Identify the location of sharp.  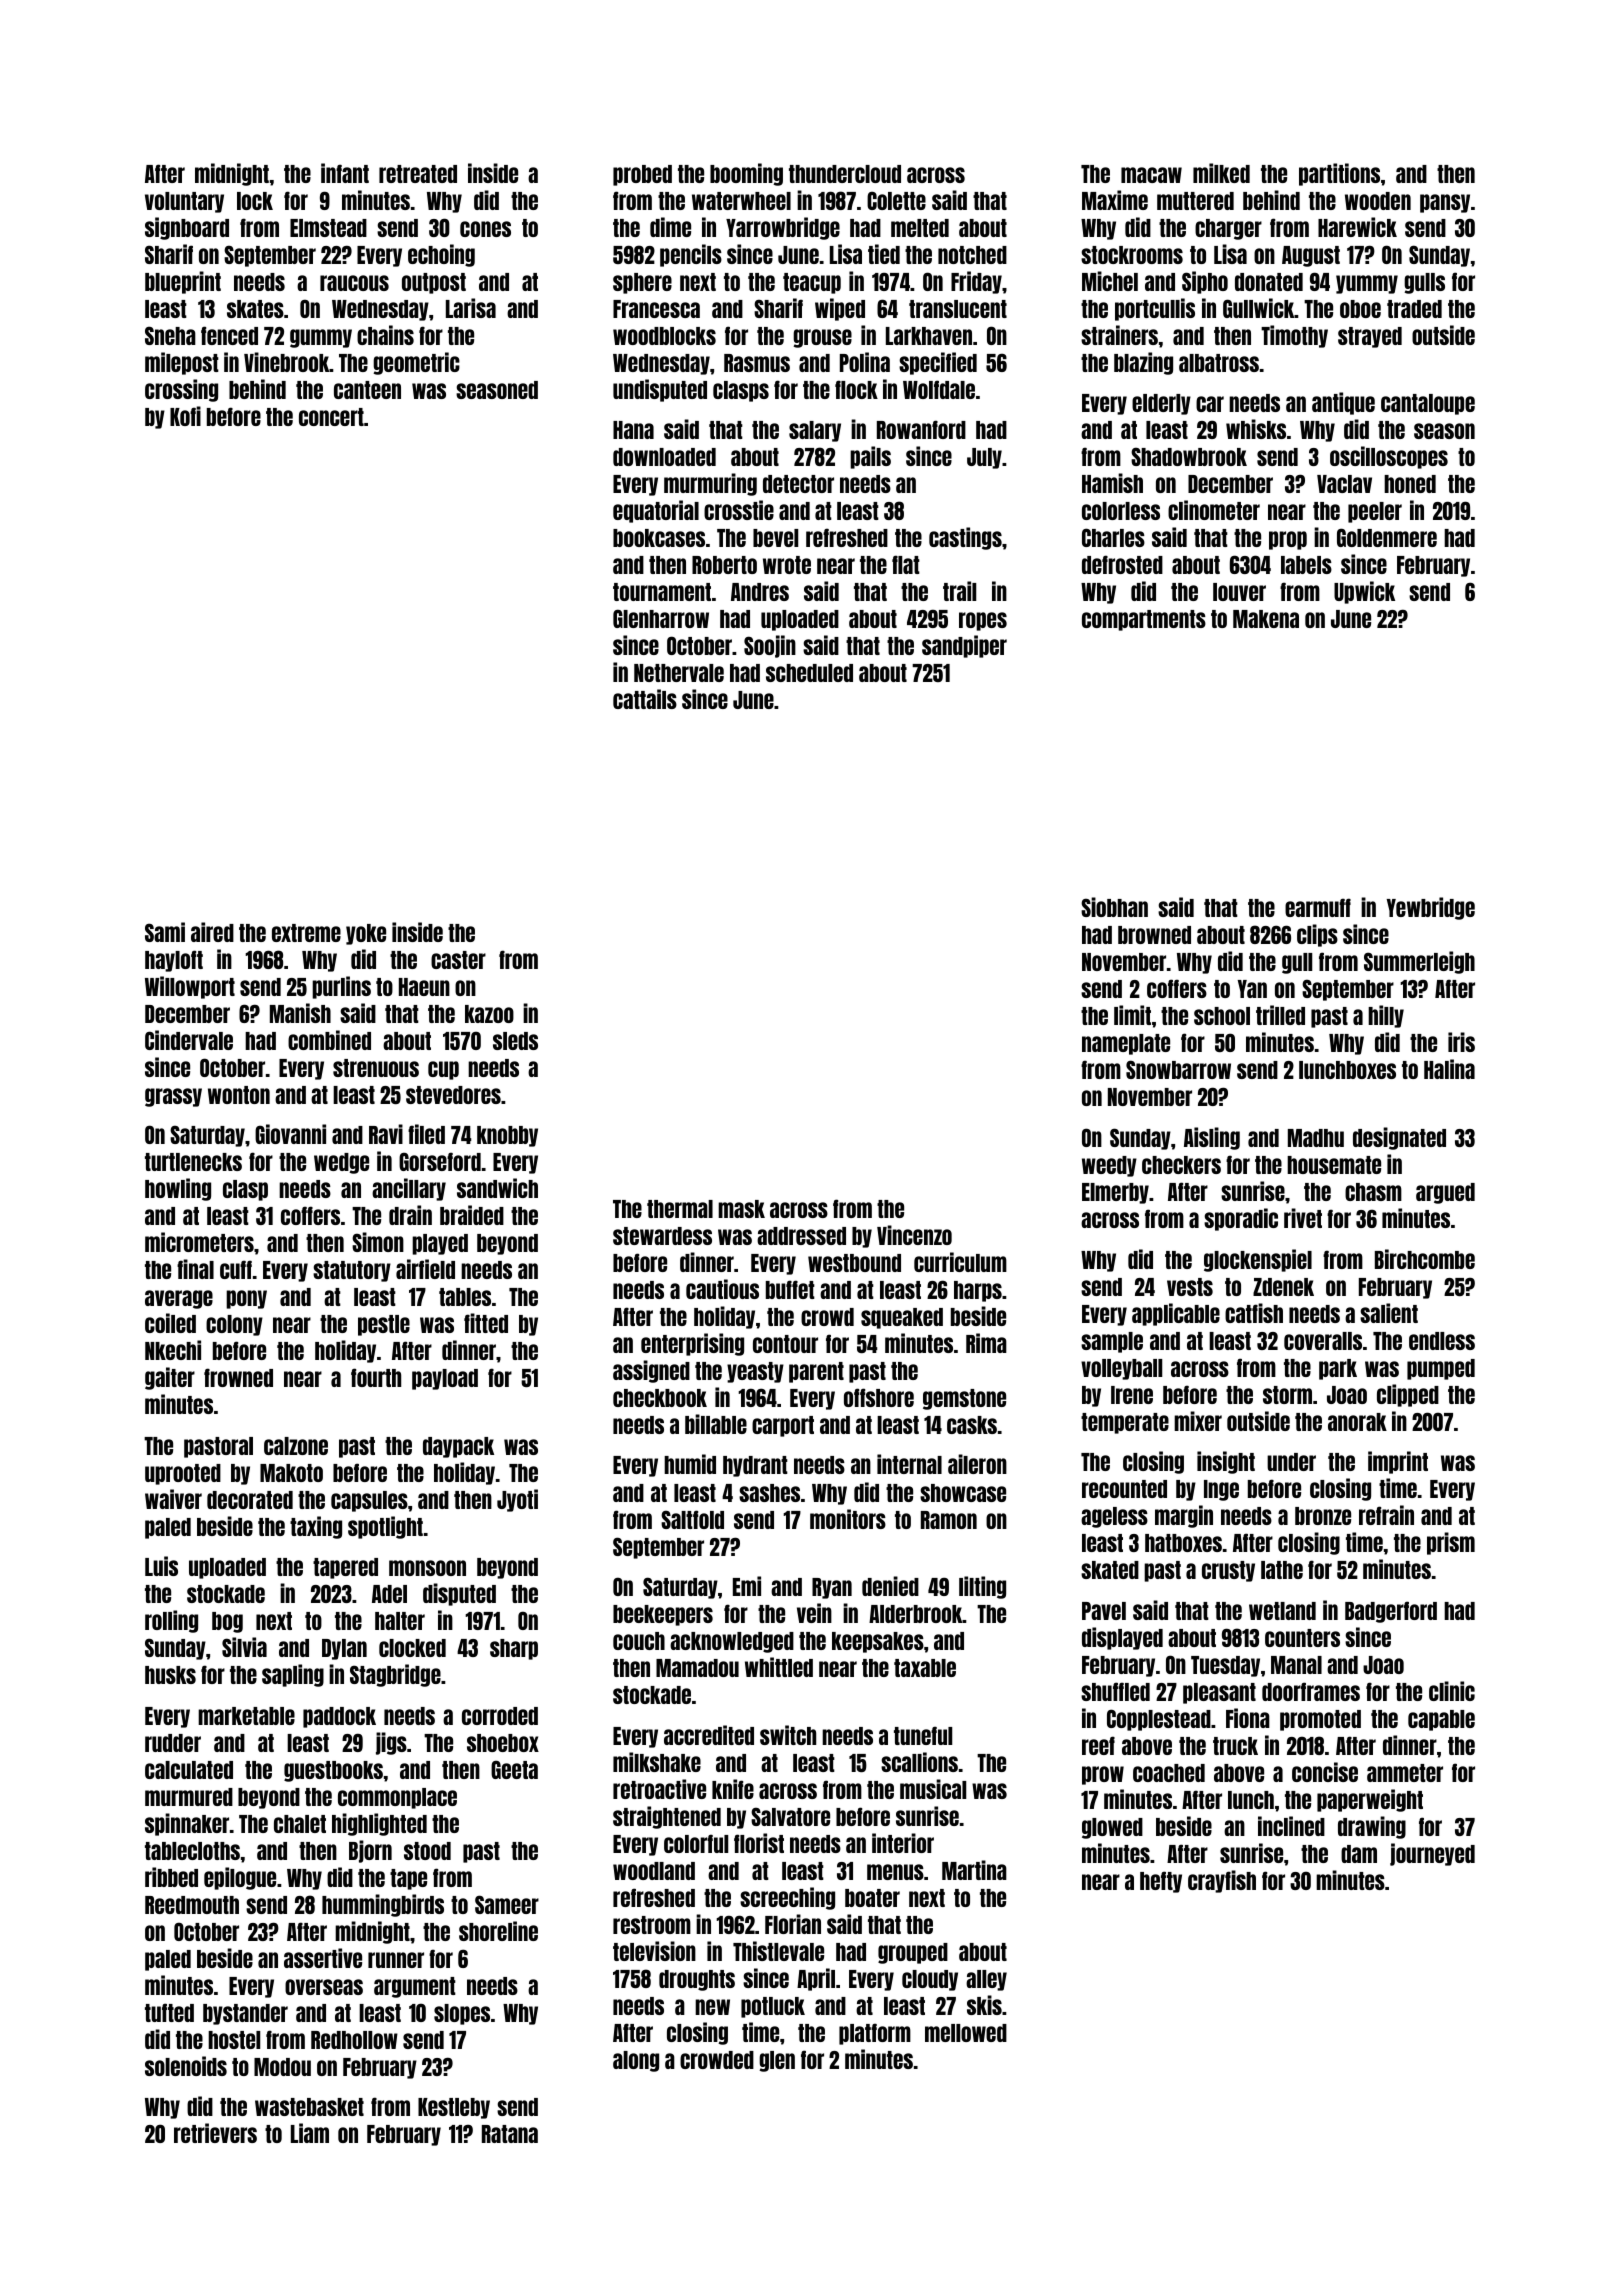
(514, 1649).
